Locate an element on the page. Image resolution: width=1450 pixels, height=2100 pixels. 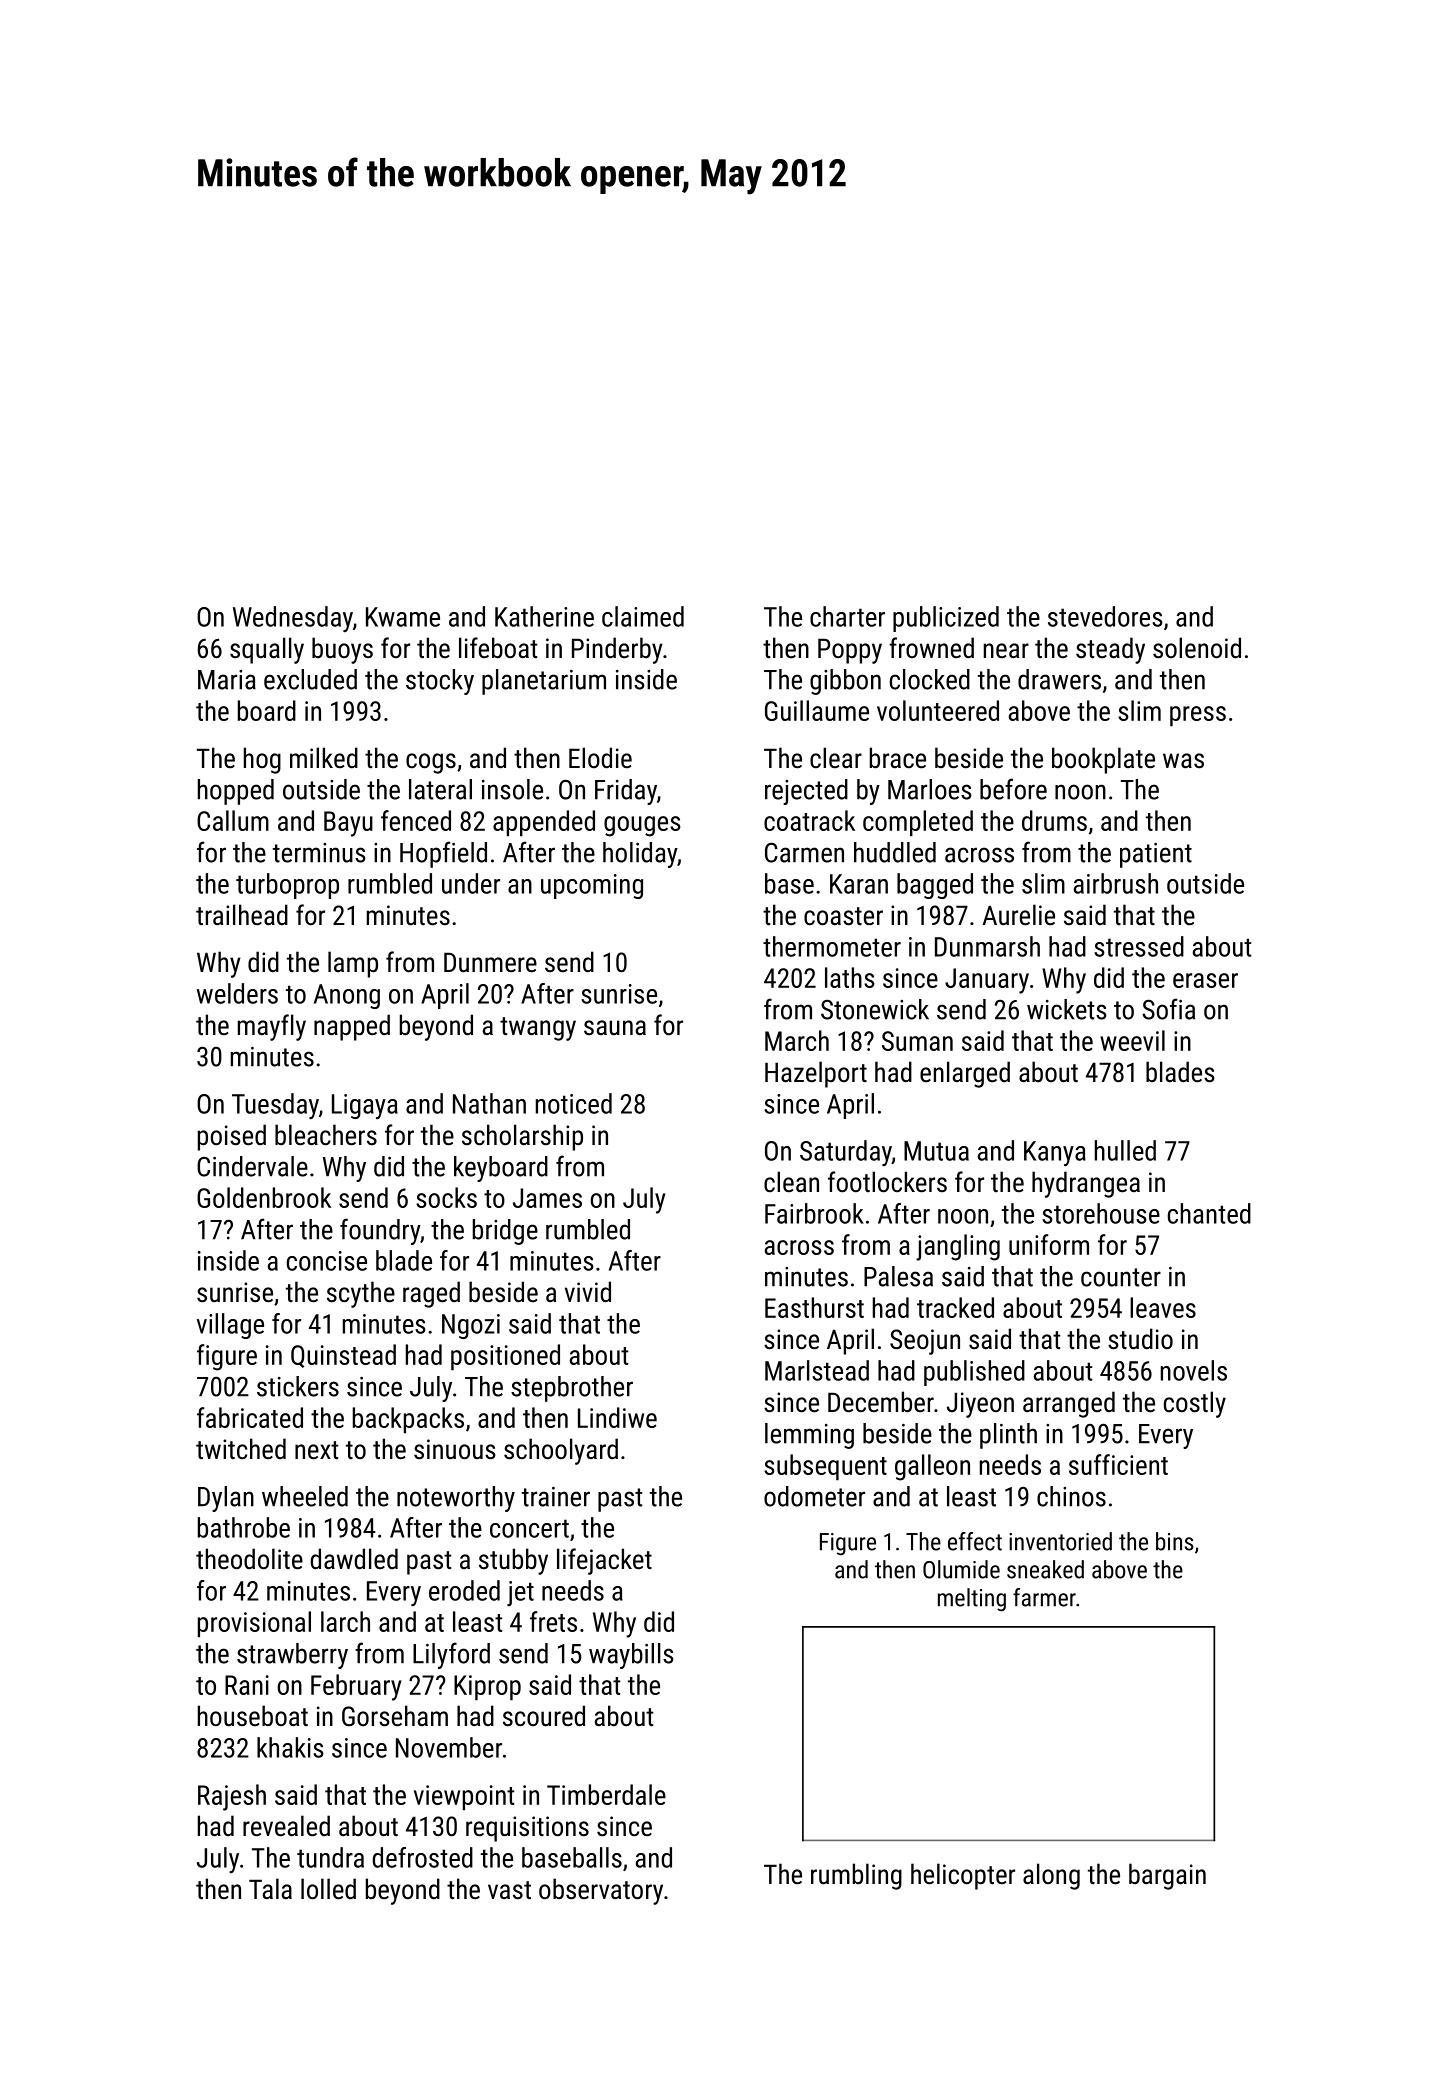
claimed is located at coordinates (643, 616).
